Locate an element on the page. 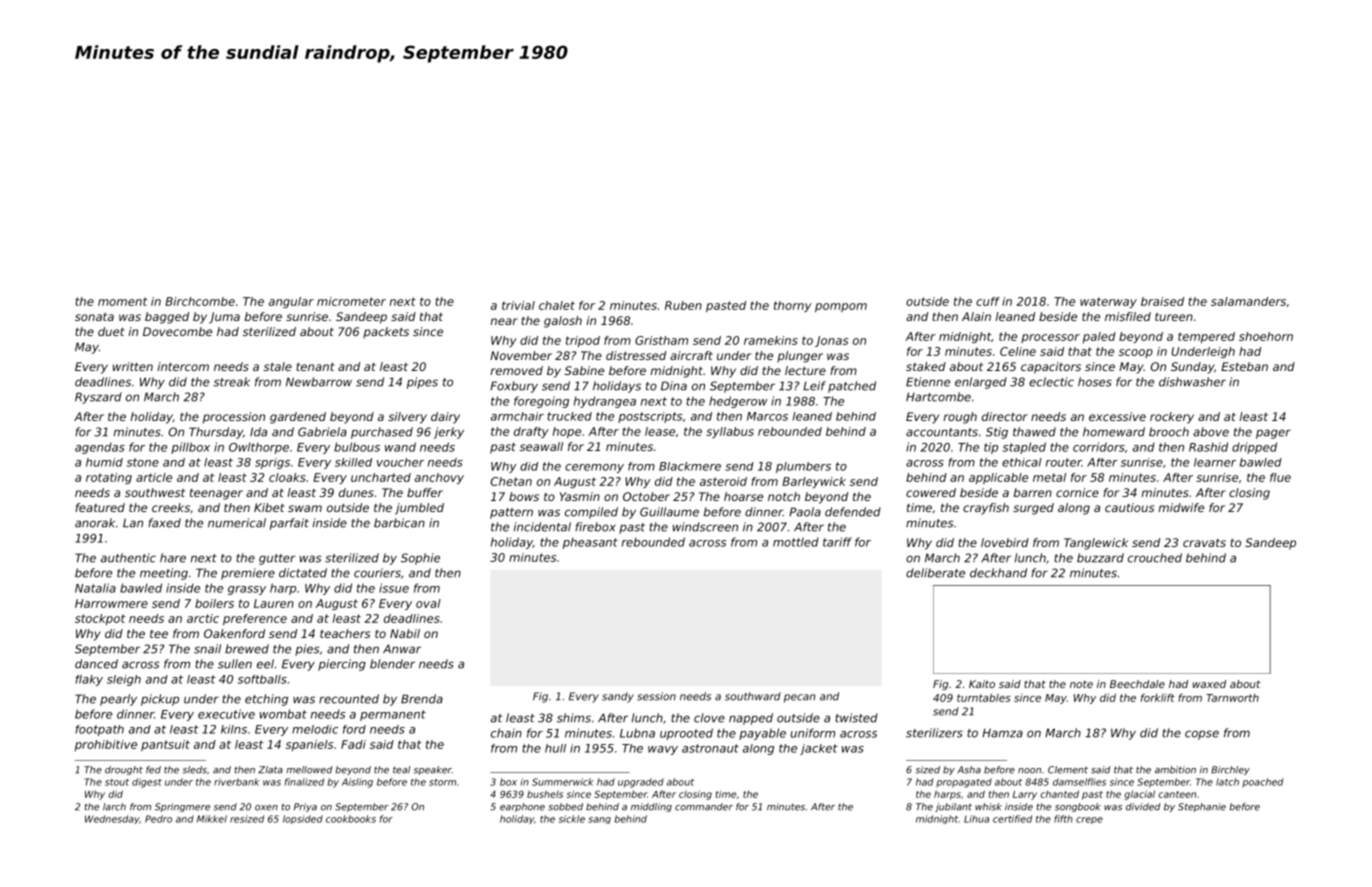 The height and width of the image is (887, 1372). pheasant is located at coordinates (590, 543).
